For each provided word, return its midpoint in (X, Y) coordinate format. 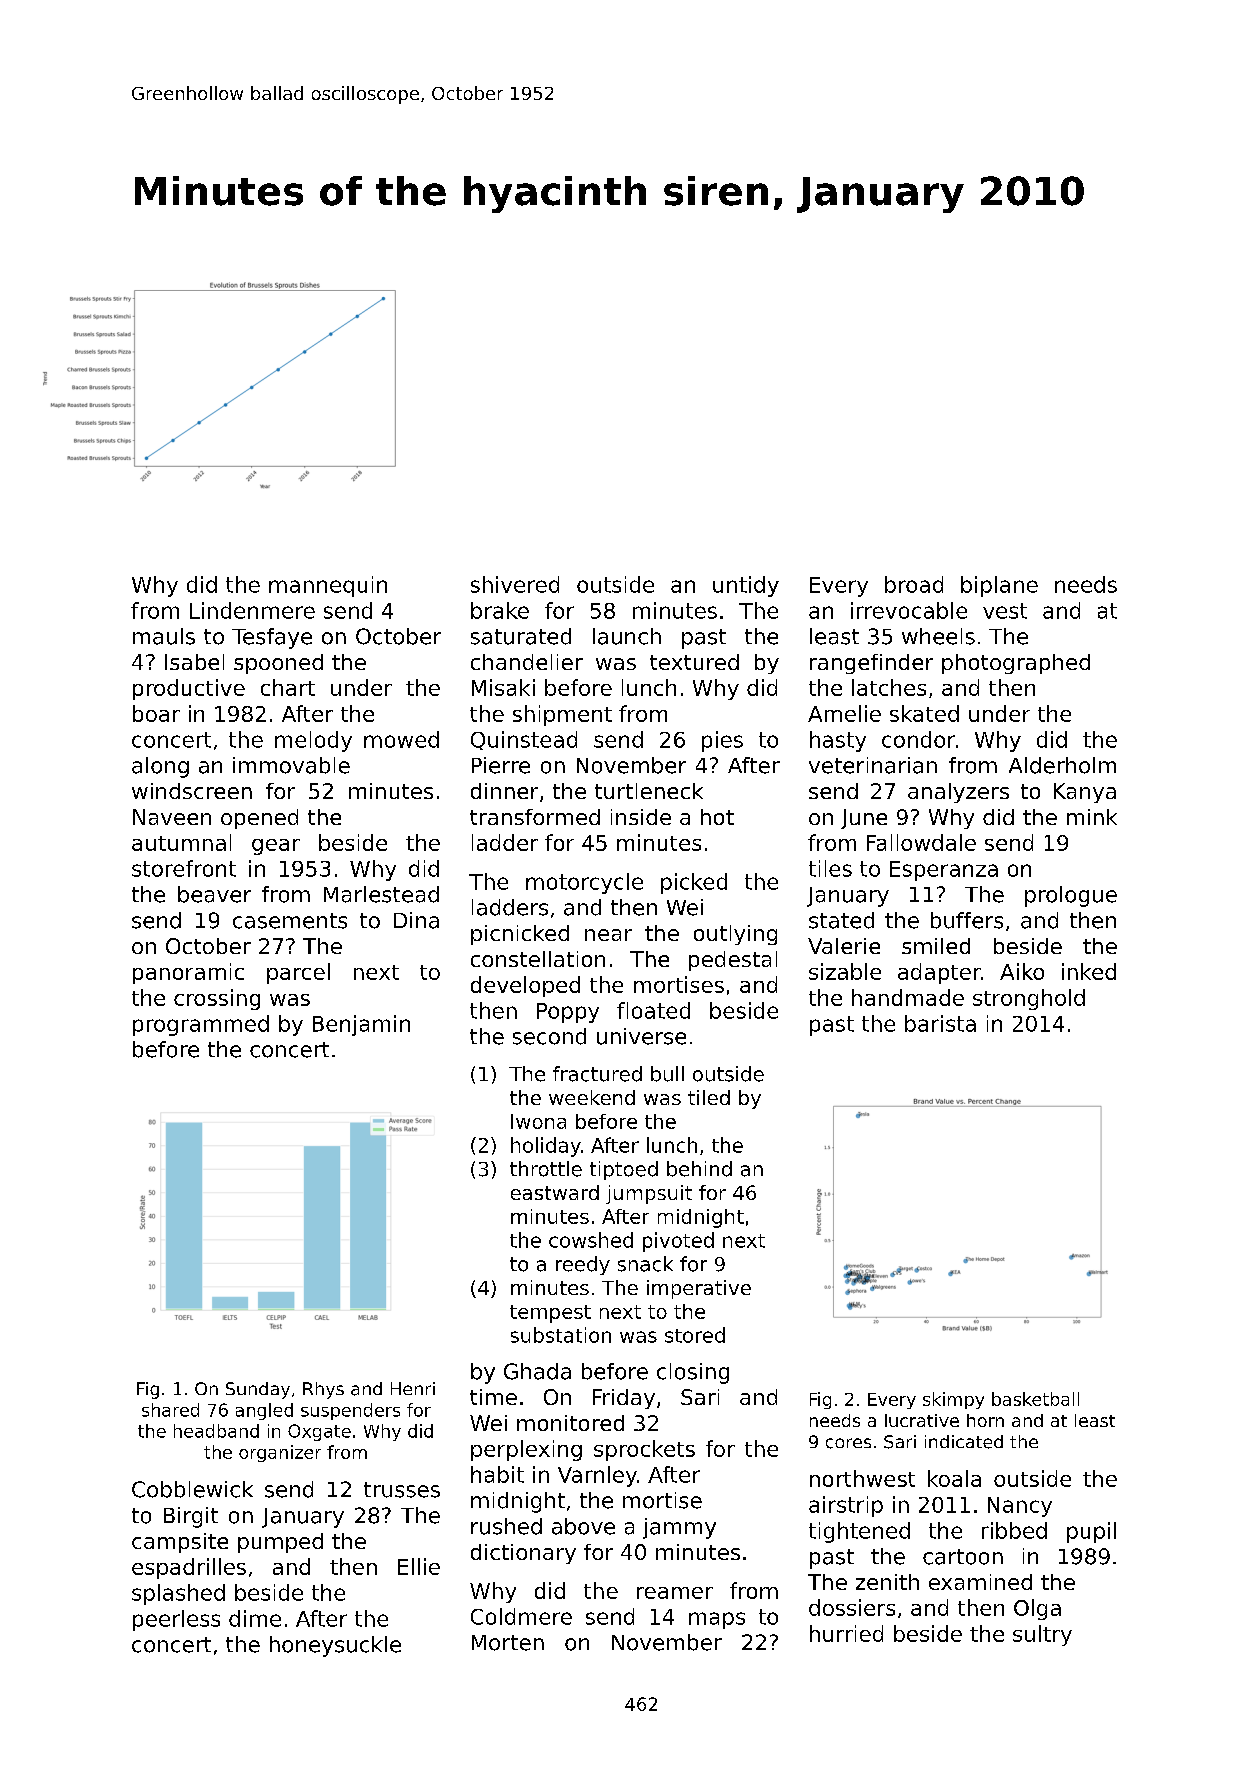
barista (940, 1023)
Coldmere (521, 1616)
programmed (201, 1025)
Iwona (538, 1121)
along (160, 767)
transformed (535, 817)
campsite (180, 1543)
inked (1089, 971)
